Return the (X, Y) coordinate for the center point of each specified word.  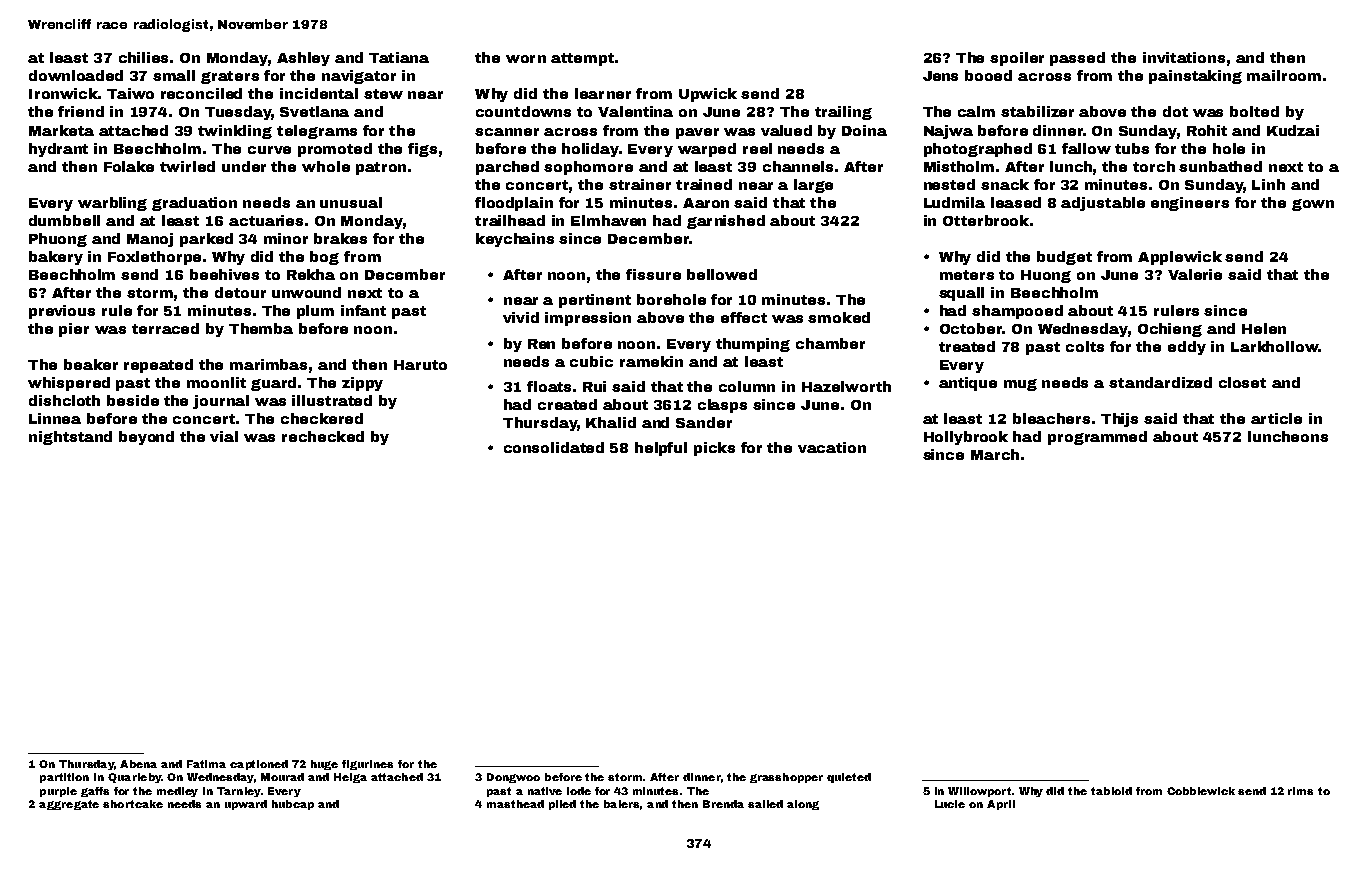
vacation (832, 447)
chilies (143, 57)
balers (621, 804)
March (995, 454)
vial (224, 436)
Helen (1264, 328)
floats (549, 386)
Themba (261, 328)
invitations (1184, 57)
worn (526, 59)
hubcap (293, 805)
